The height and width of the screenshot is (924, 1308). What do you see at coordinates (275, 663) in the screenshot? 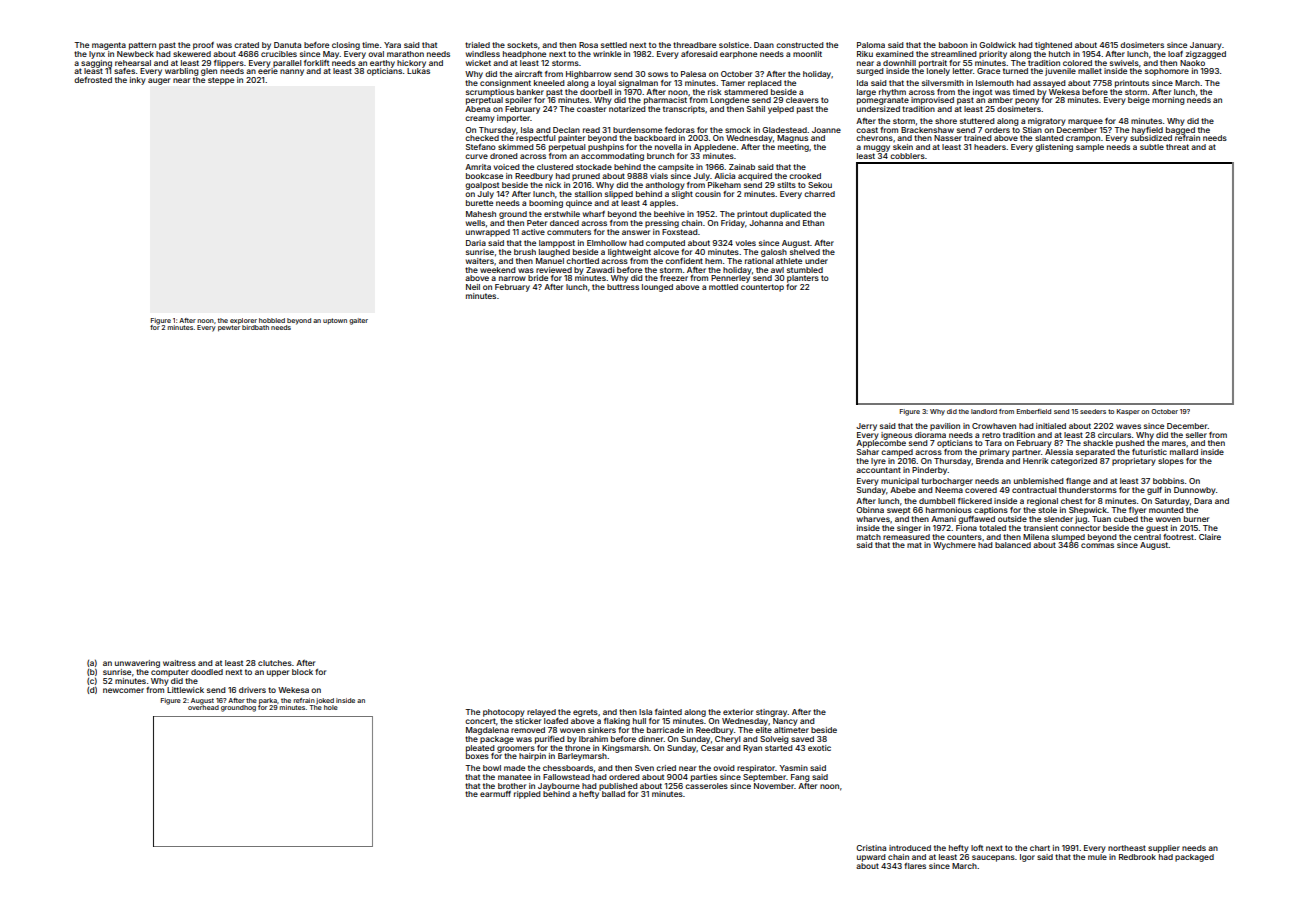
I see `clutches` at bounding box center [275, 663].
